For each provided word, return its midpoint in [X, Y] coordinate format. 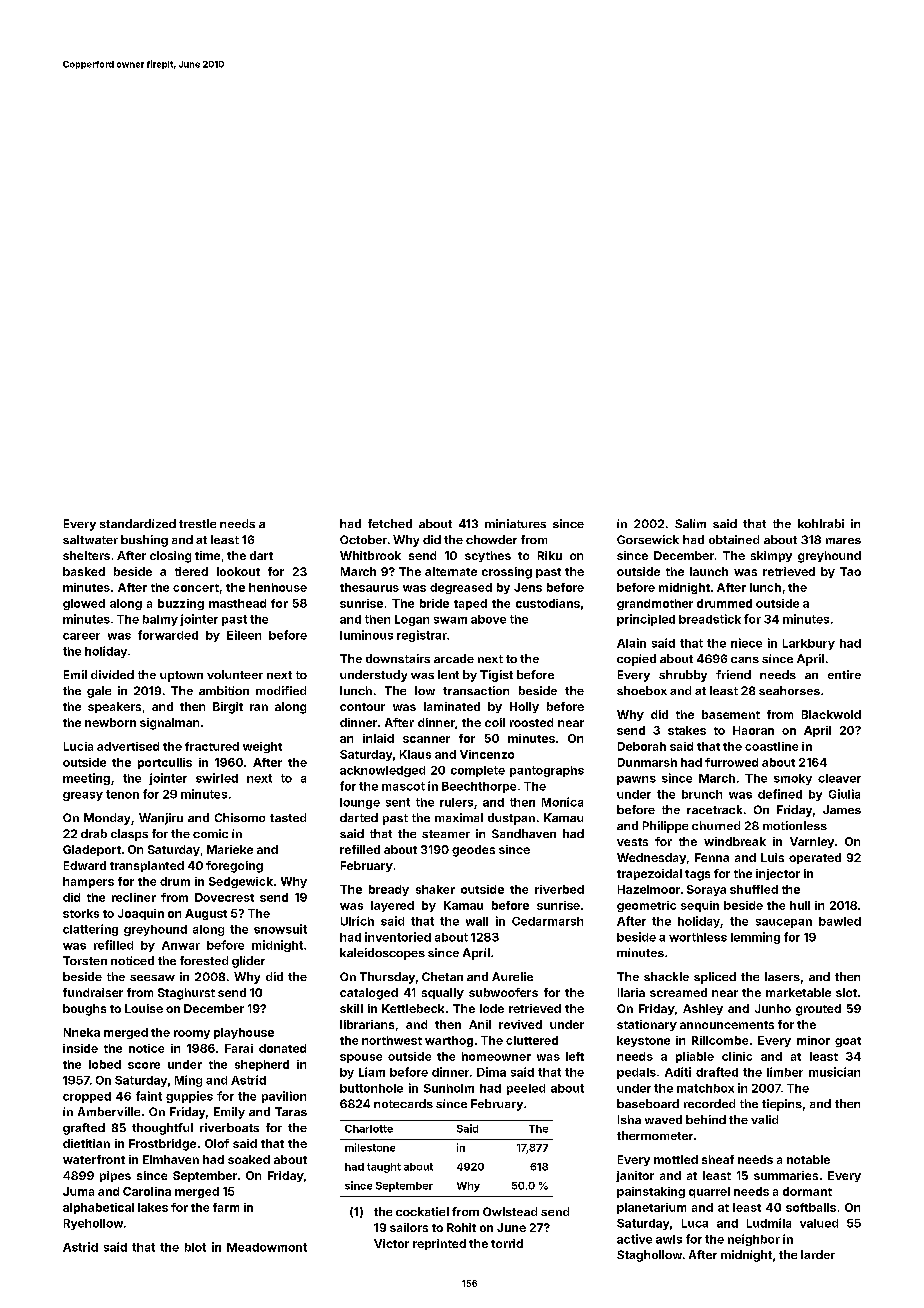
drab [94, 833]
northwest [392, 1040]
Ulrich [357, 921]
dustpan [511, 819]
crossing [507, 573]
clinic [737, 1056]
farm [226, 1207]
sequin [700, 906]
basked [84, 571]
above [488, 619]
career [81, 636]
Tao [850, 571]
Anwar [181, 945]
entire [844, 674]
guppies [189, 1097]
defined [780, 794]
